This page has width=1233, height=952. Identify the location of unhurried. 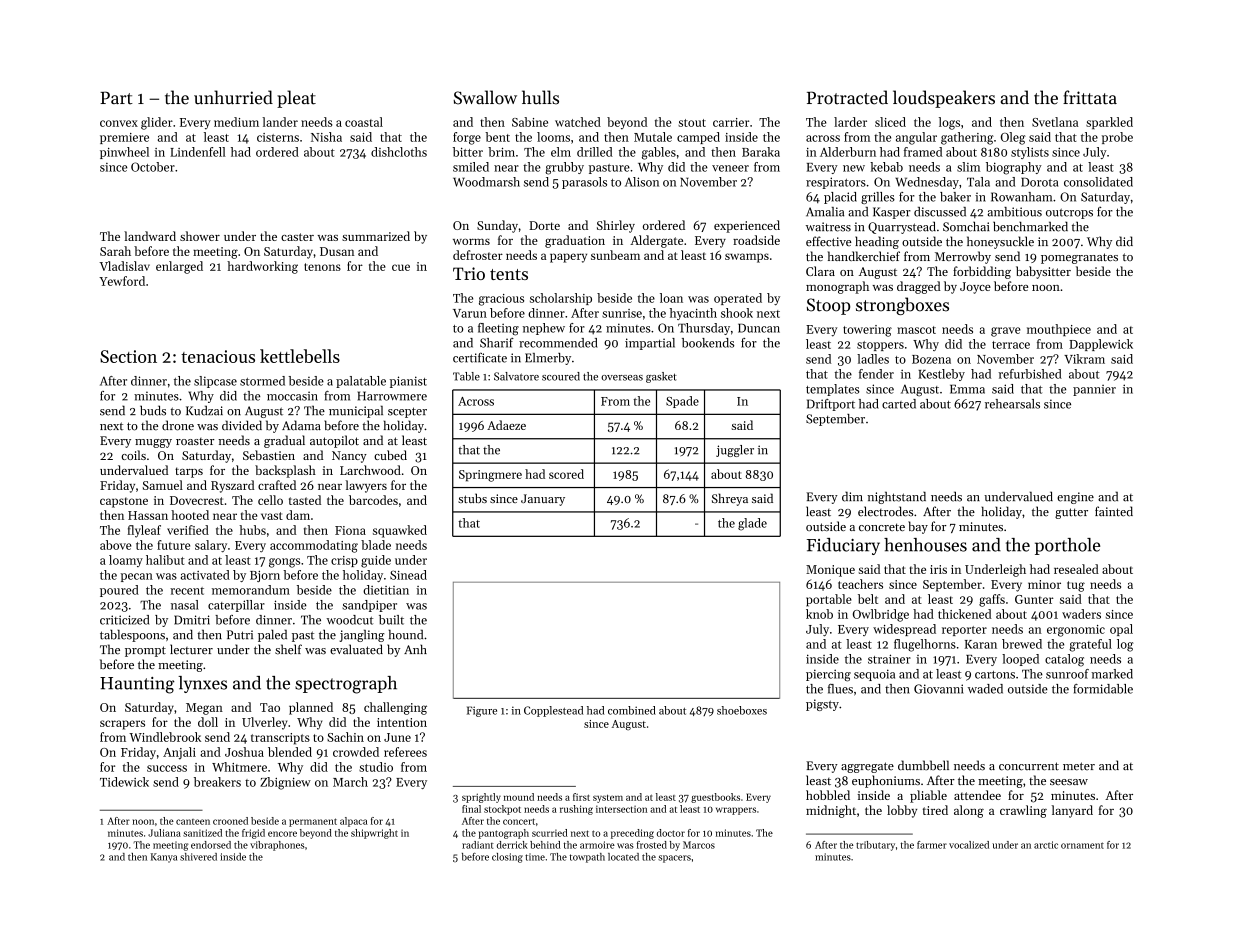
(233, 97).
